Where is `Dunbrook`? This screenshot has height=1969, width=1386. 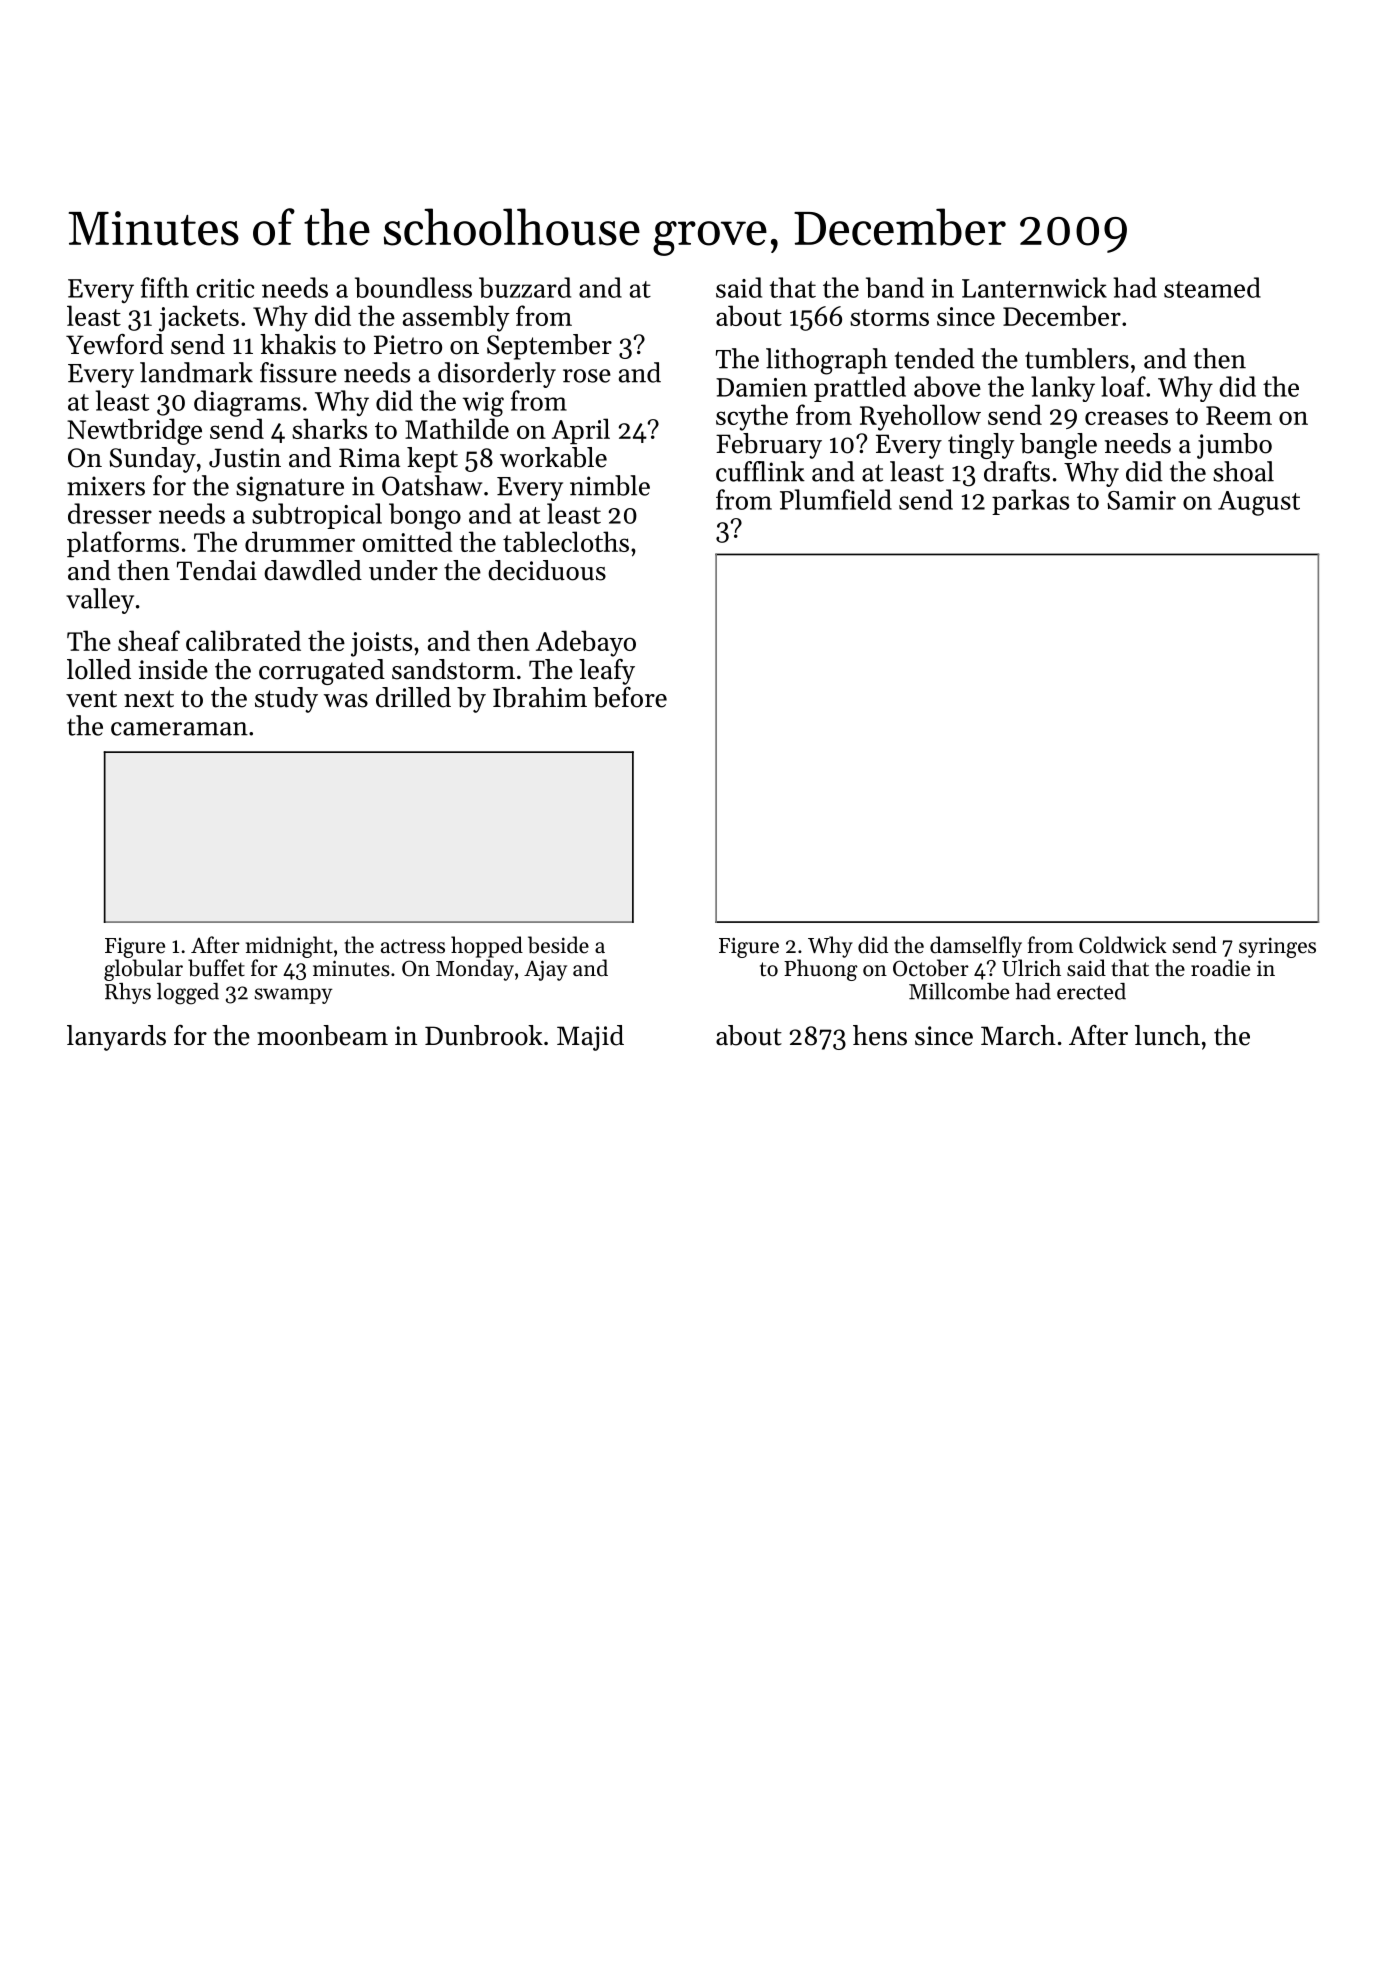
Dunbrook is located at coordinates (484, 1035).
